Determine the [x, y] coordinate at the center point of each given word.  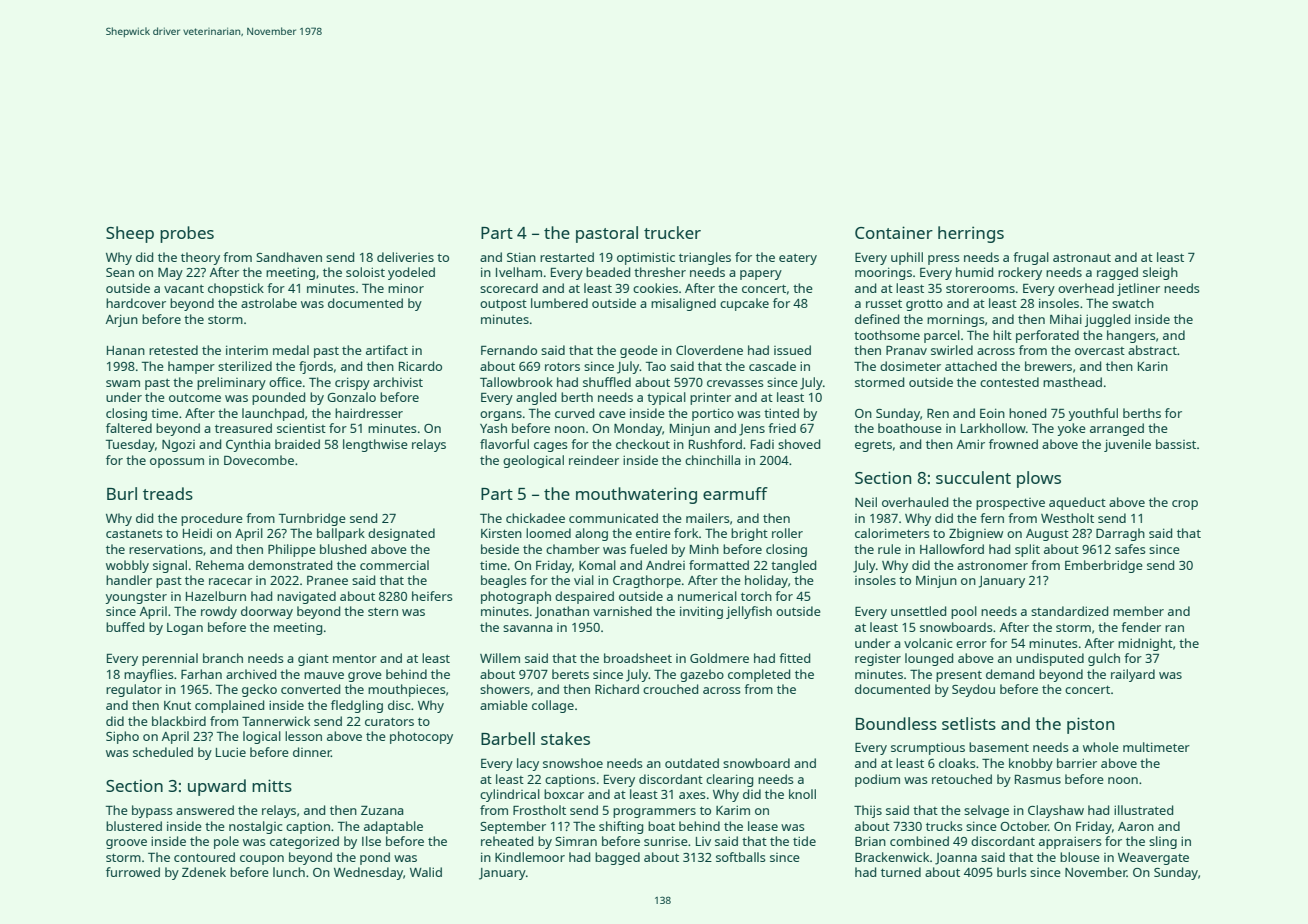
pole [226, 842]
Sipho [122, 737]
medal [291, 350]
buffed [125, 627]
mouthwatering [636, 495]
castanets [134, 534]
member [1138, 611]
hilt [1002, 335]
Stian [521, 257]
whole [1101, 747]
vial [584, 580]
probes [187, 234]
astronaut [1082, 258]
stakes [565, 738]
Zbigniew [976, 534]
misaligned [683, 304]
